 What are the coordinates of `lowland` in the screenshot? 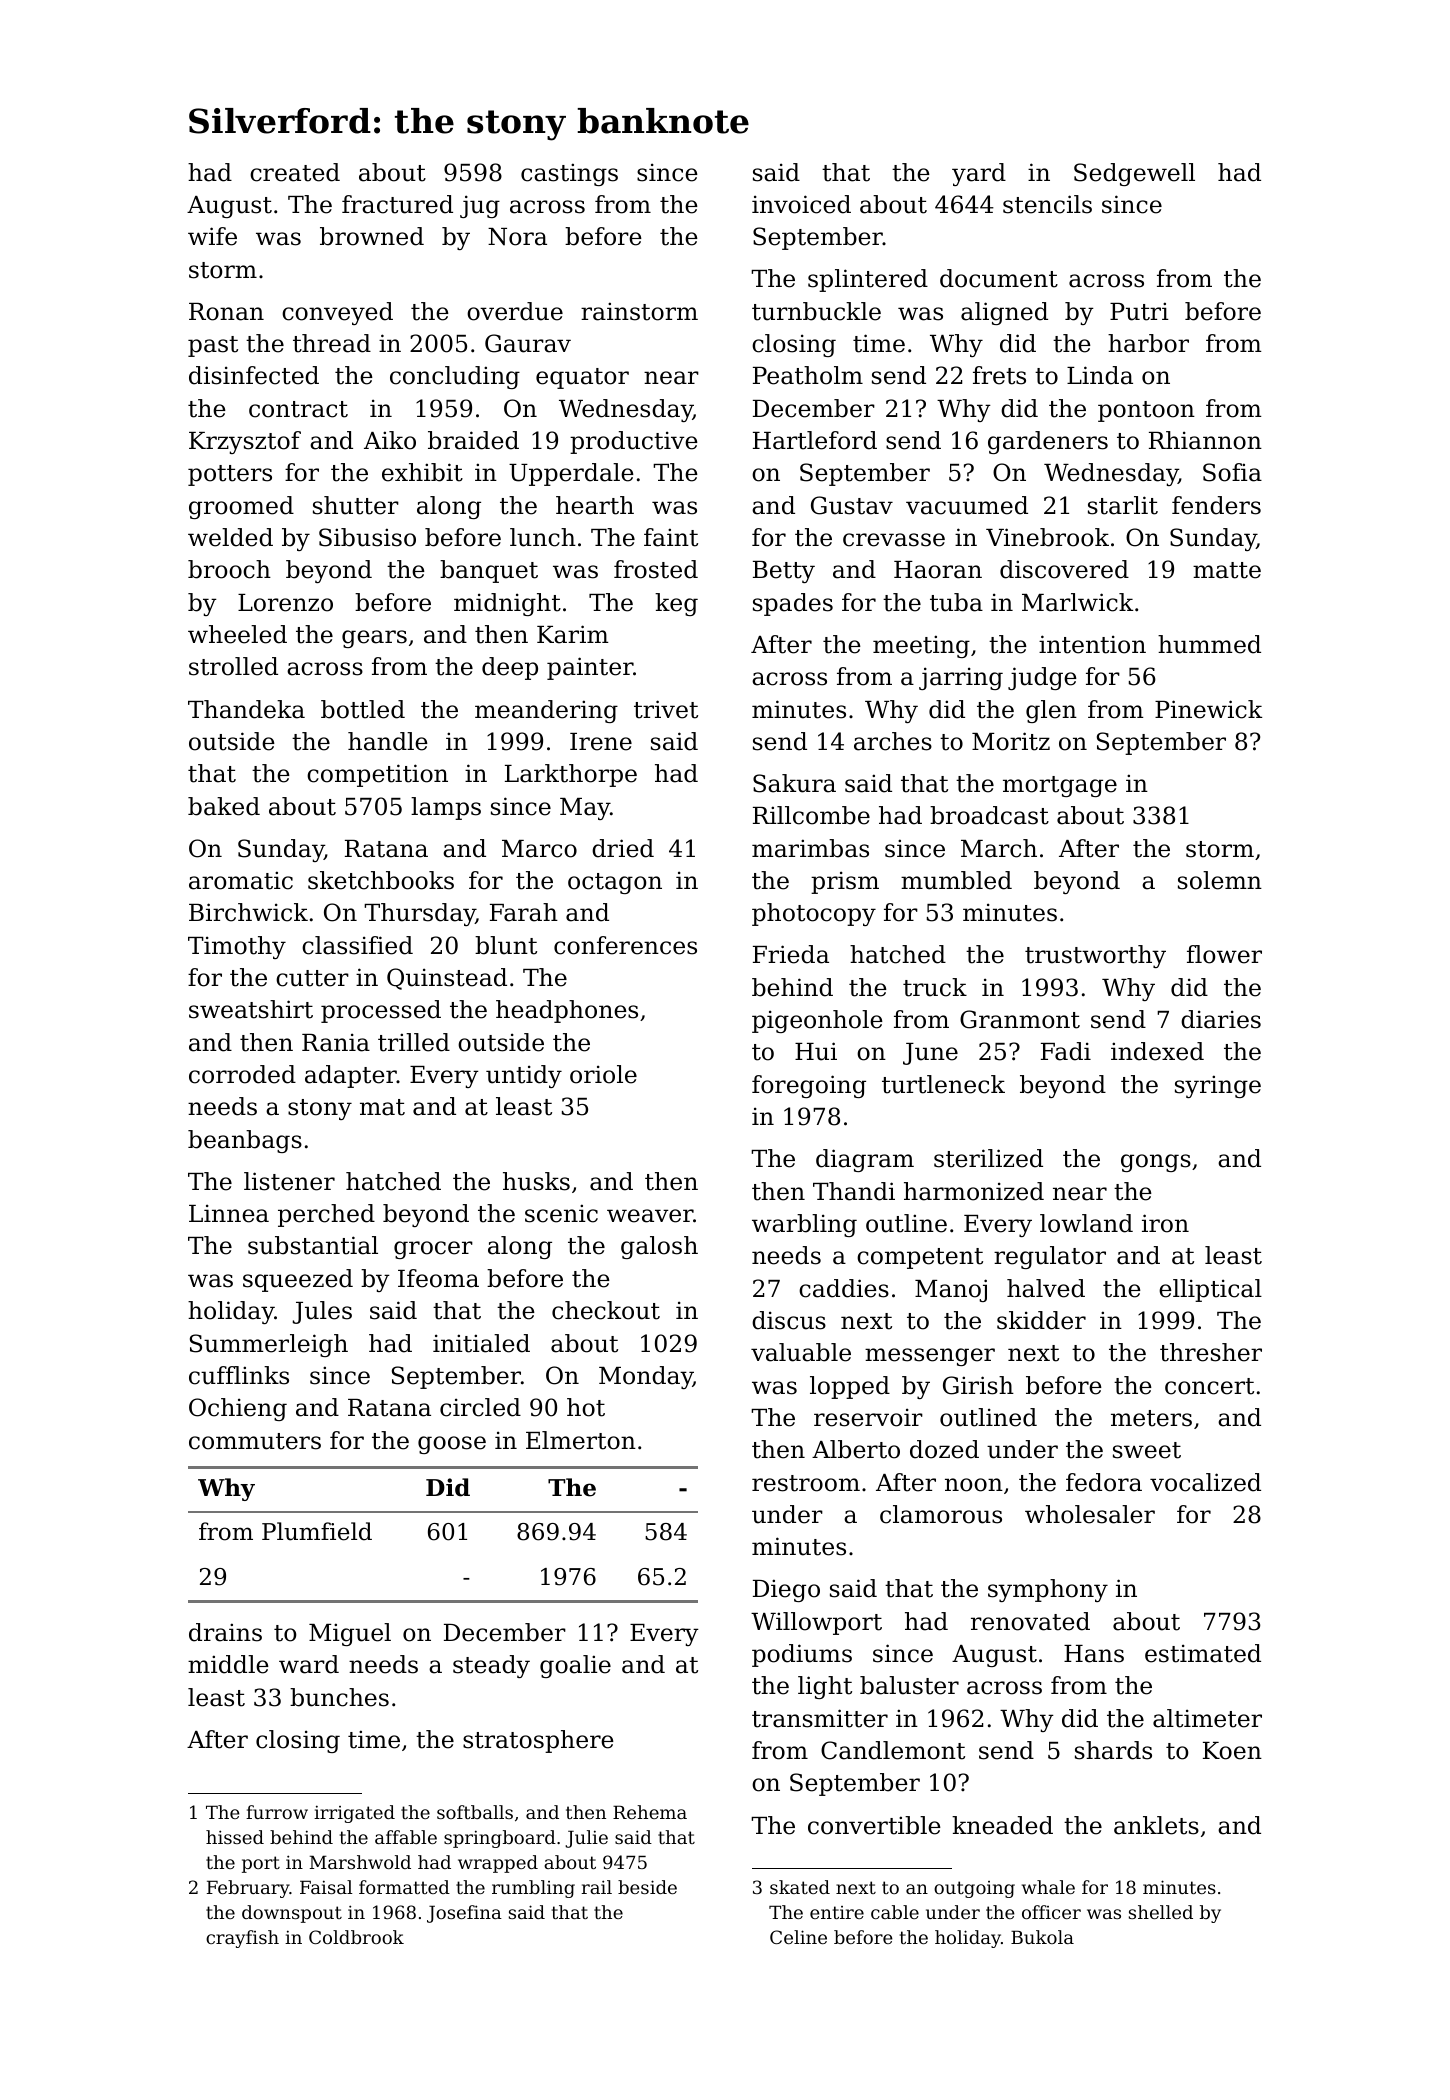 It's located at (1086, 1223).
